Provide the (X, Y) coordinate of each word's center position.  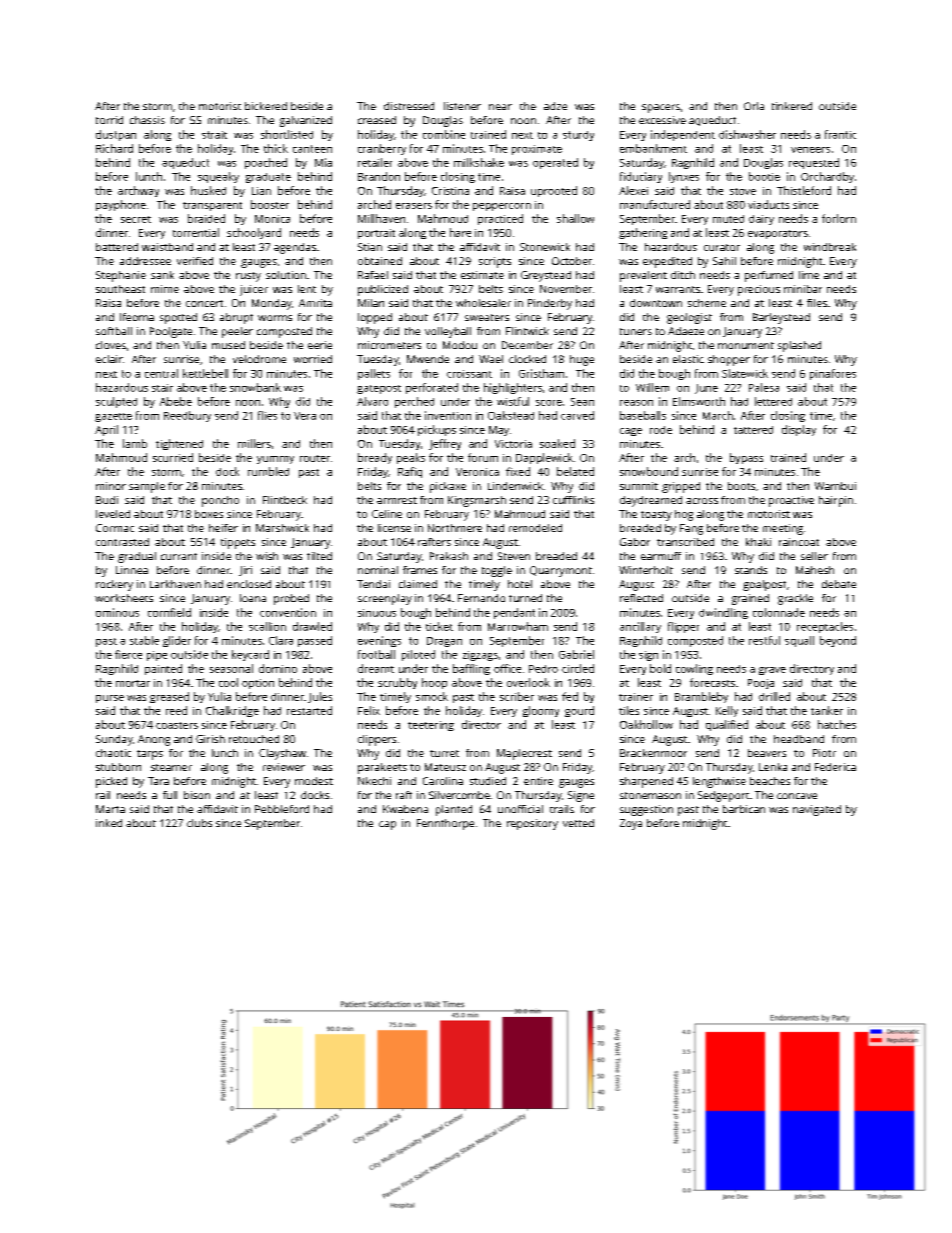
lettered (773, 401)
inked (109, 823)
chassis (147, 120)
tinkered (792, 106)
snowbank (255, 387)
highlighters (513, 388)
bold (660, 668)
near (500, 107)
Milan (371, 303)
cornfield (169, 612)
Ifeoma (137, 317)
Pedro (543, 669)
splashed (799, 346)
